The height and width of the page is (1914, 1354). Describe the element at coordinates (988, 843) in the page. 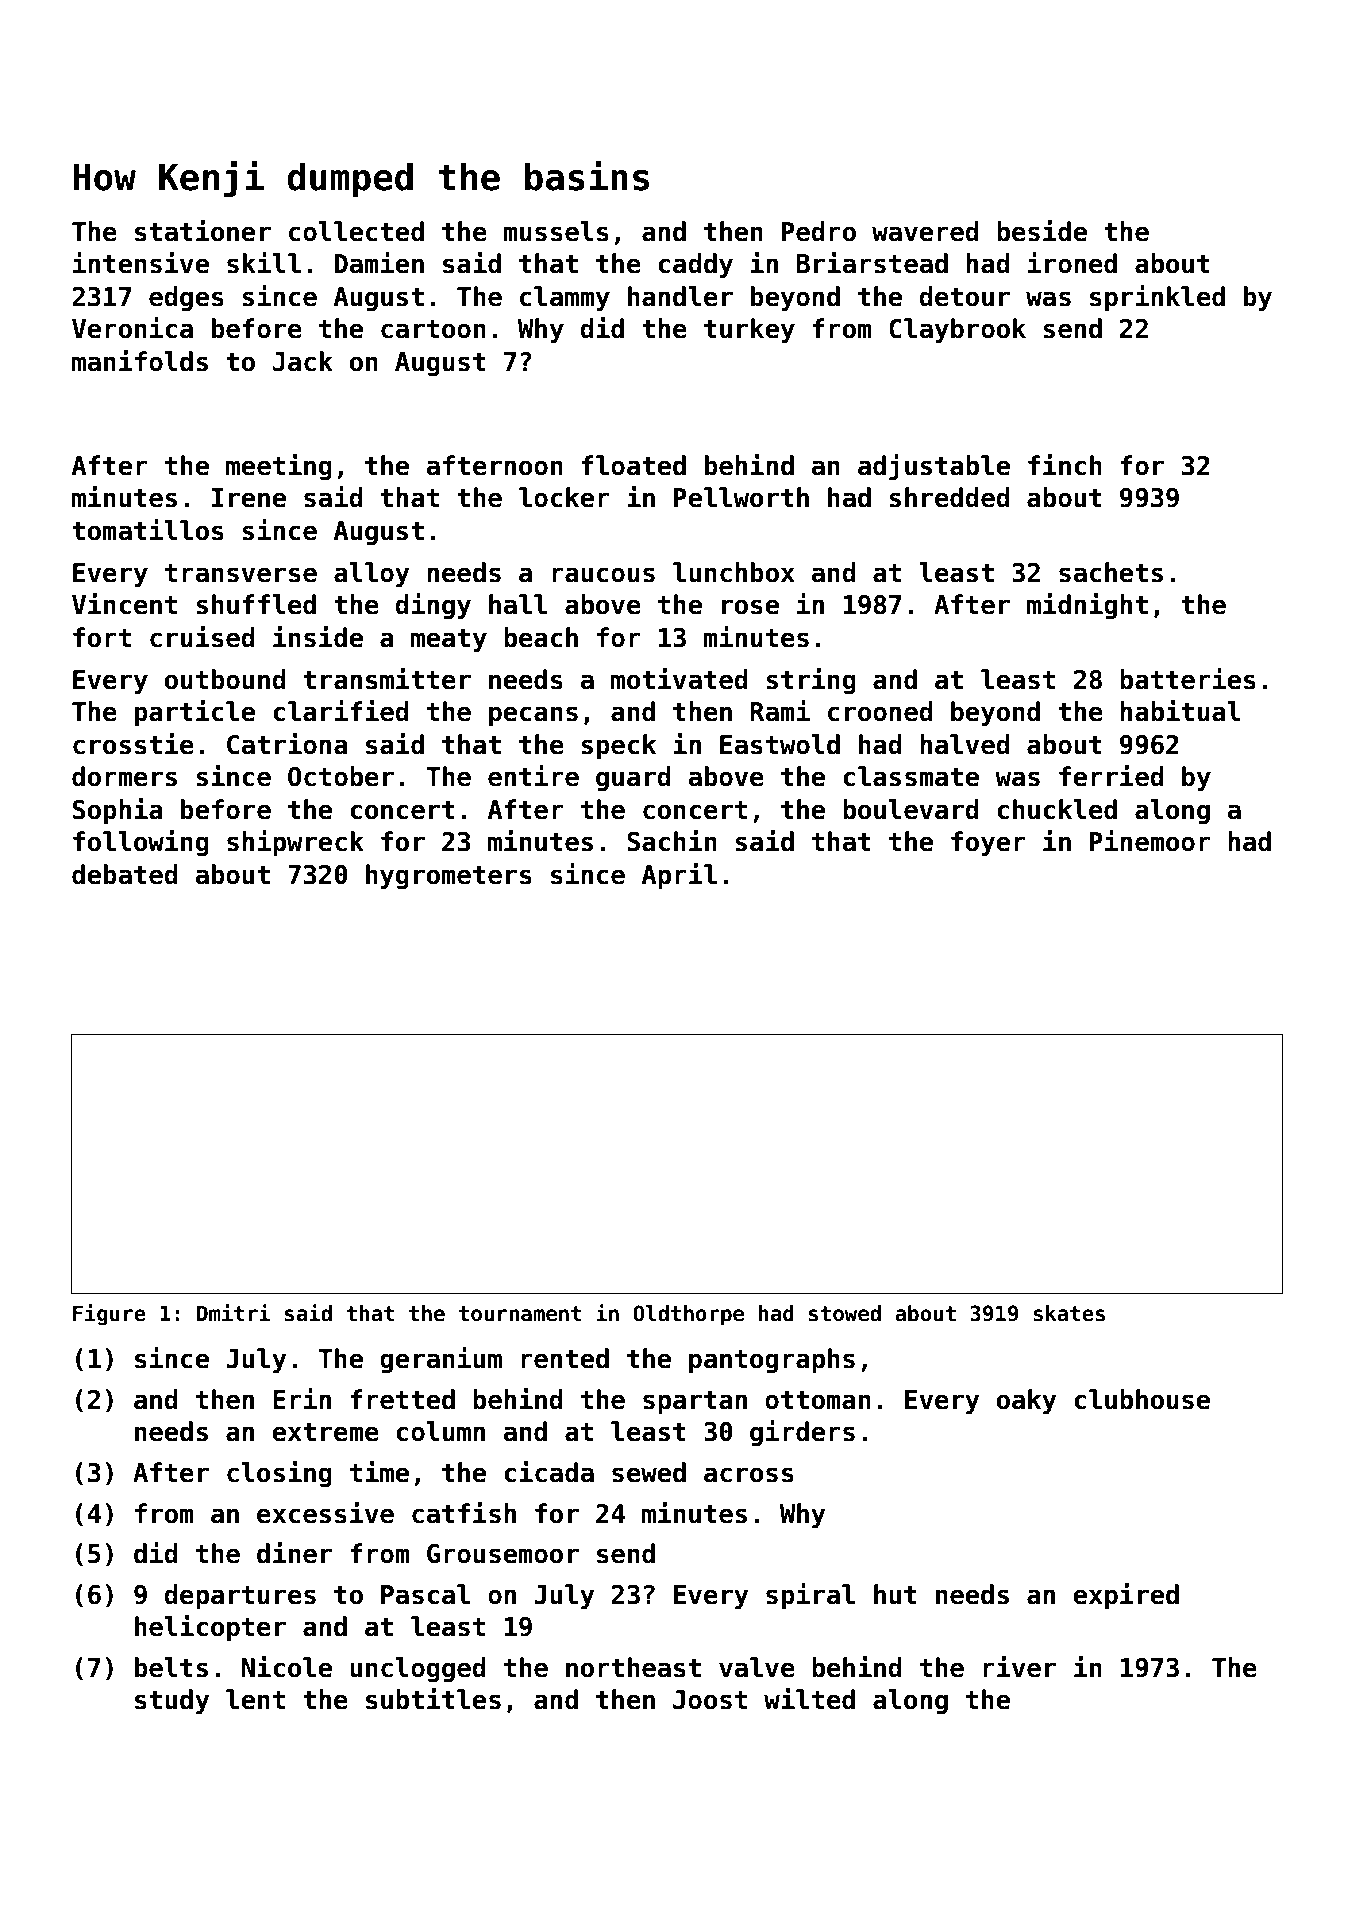

I see `foyer` at that location.
